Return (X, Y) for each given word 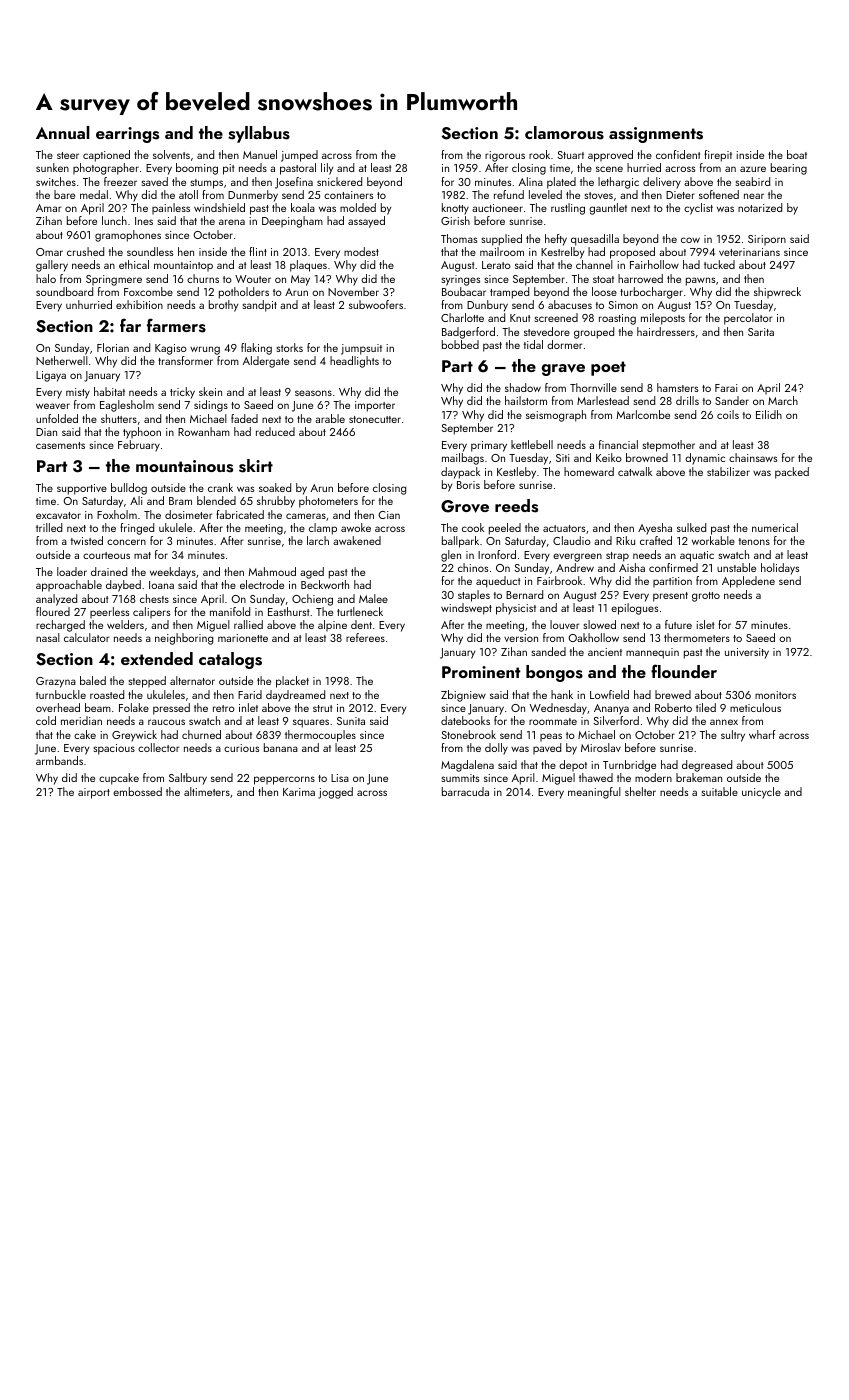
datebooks (465, 720)
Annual (63, 132)
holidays (780, 569)
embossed (137, 791)
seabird (753, 181)
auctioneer (497, 208)
